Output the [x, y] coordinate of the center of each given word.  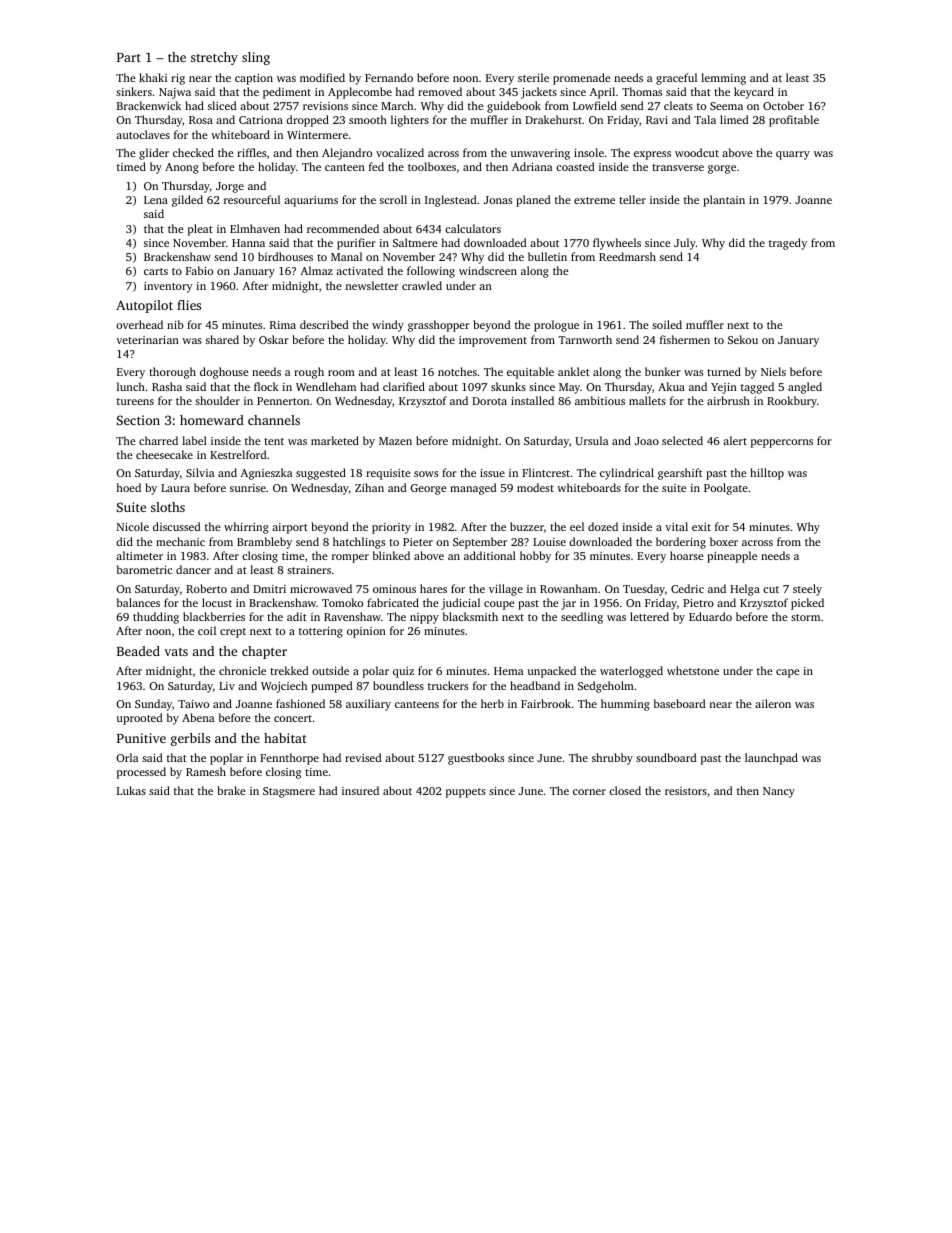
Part [129, 57]
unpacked [552, 672]
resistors [686, 791]
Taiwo [193, 704]
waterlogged [631, 672]
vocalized [400, 152]
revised [363, 757]
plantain [724, 201]
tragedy [788, 244]
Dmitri [269, 589]
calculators [473, 228]
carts [156, 271]
